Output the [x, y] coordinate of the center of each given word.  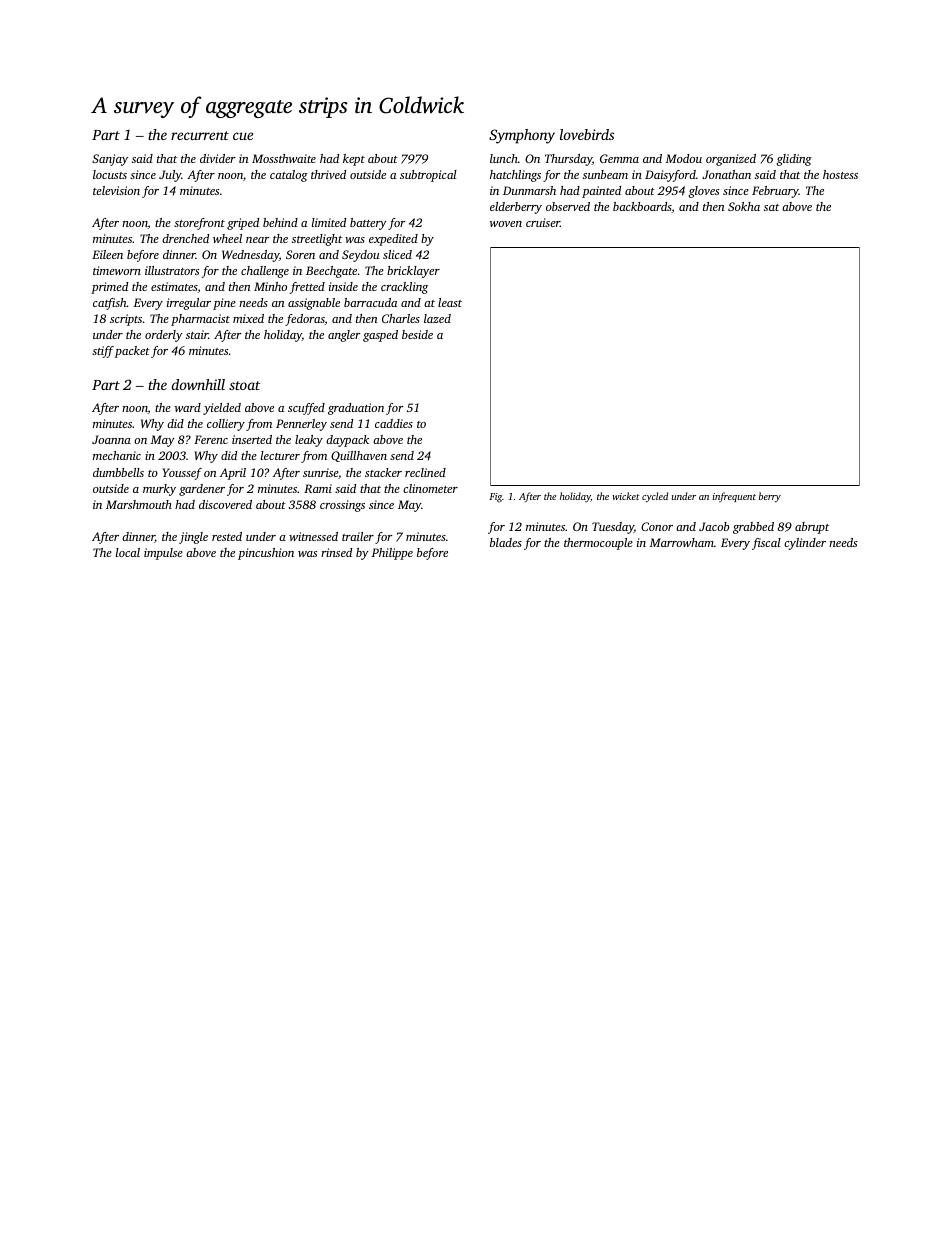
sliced [397, 254]
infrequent [734, 497]
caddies [394, 423]
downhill [198, 384]
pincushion [266, 554]
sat [771, 207]
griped [243, 224]
